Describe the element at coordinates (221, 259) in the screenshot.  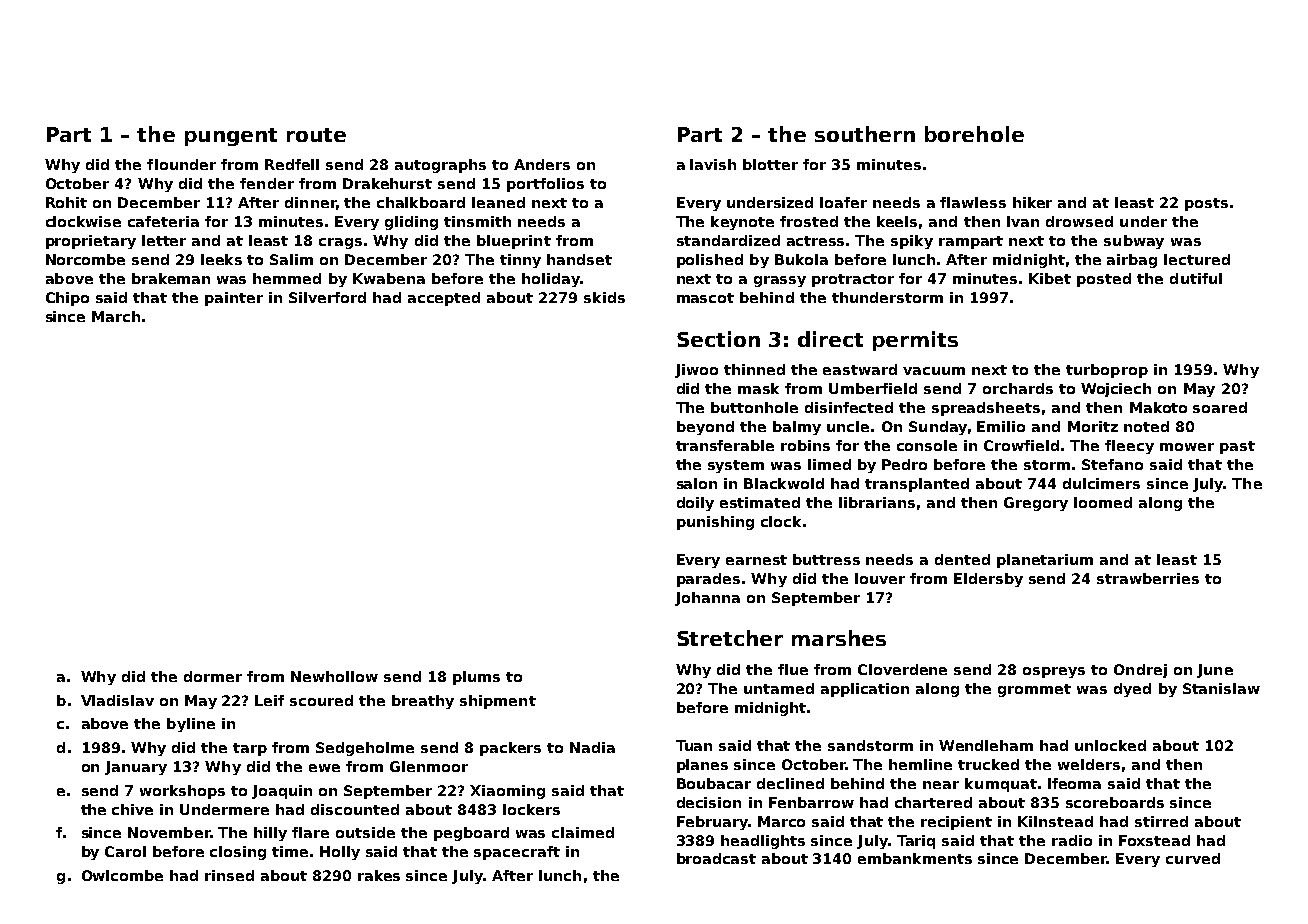
I see `leeks` at that location.
